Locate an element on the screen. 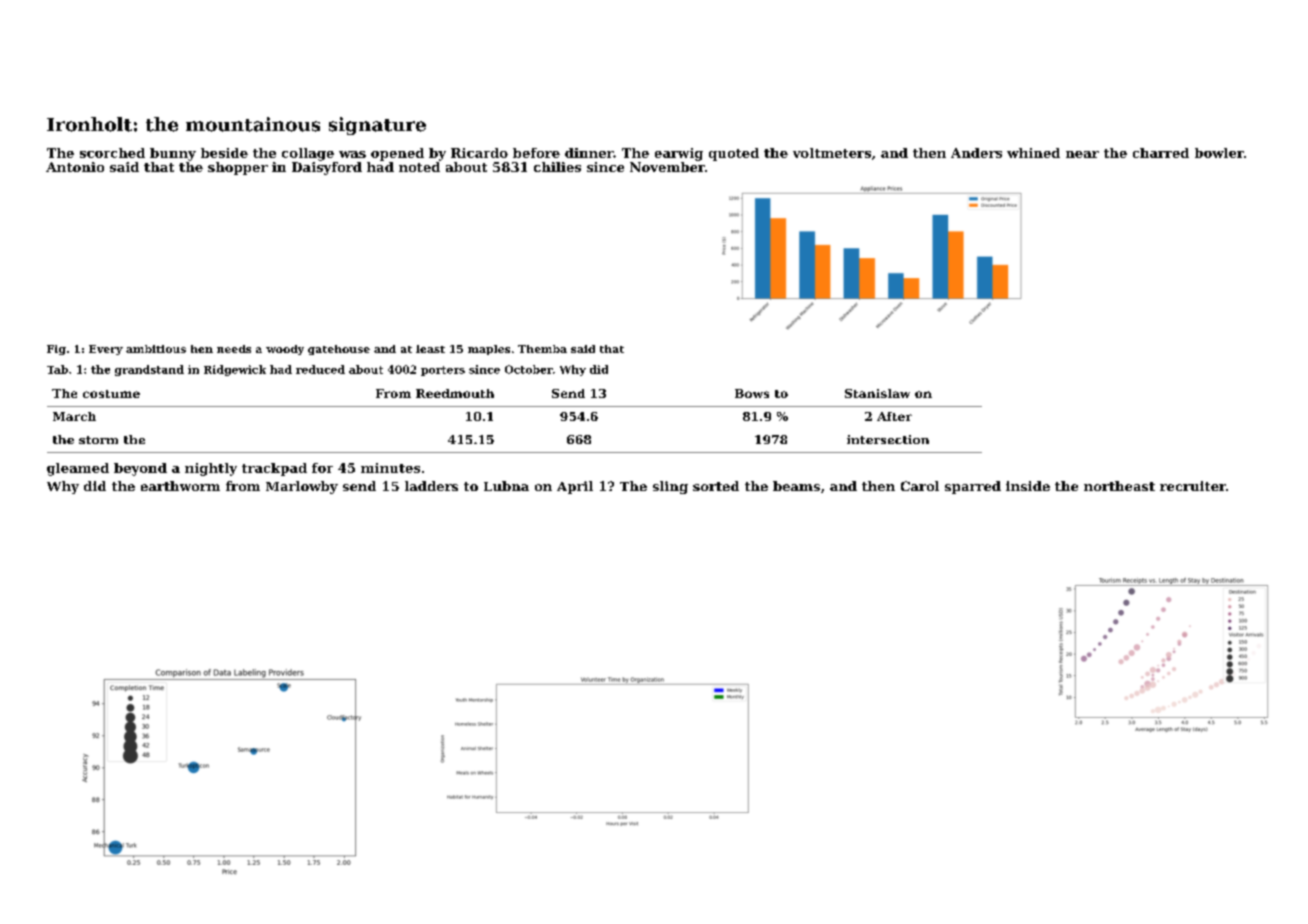 The height and width of the screenshot is (924, 1308). dinner is located at coordinates (589, 153).
